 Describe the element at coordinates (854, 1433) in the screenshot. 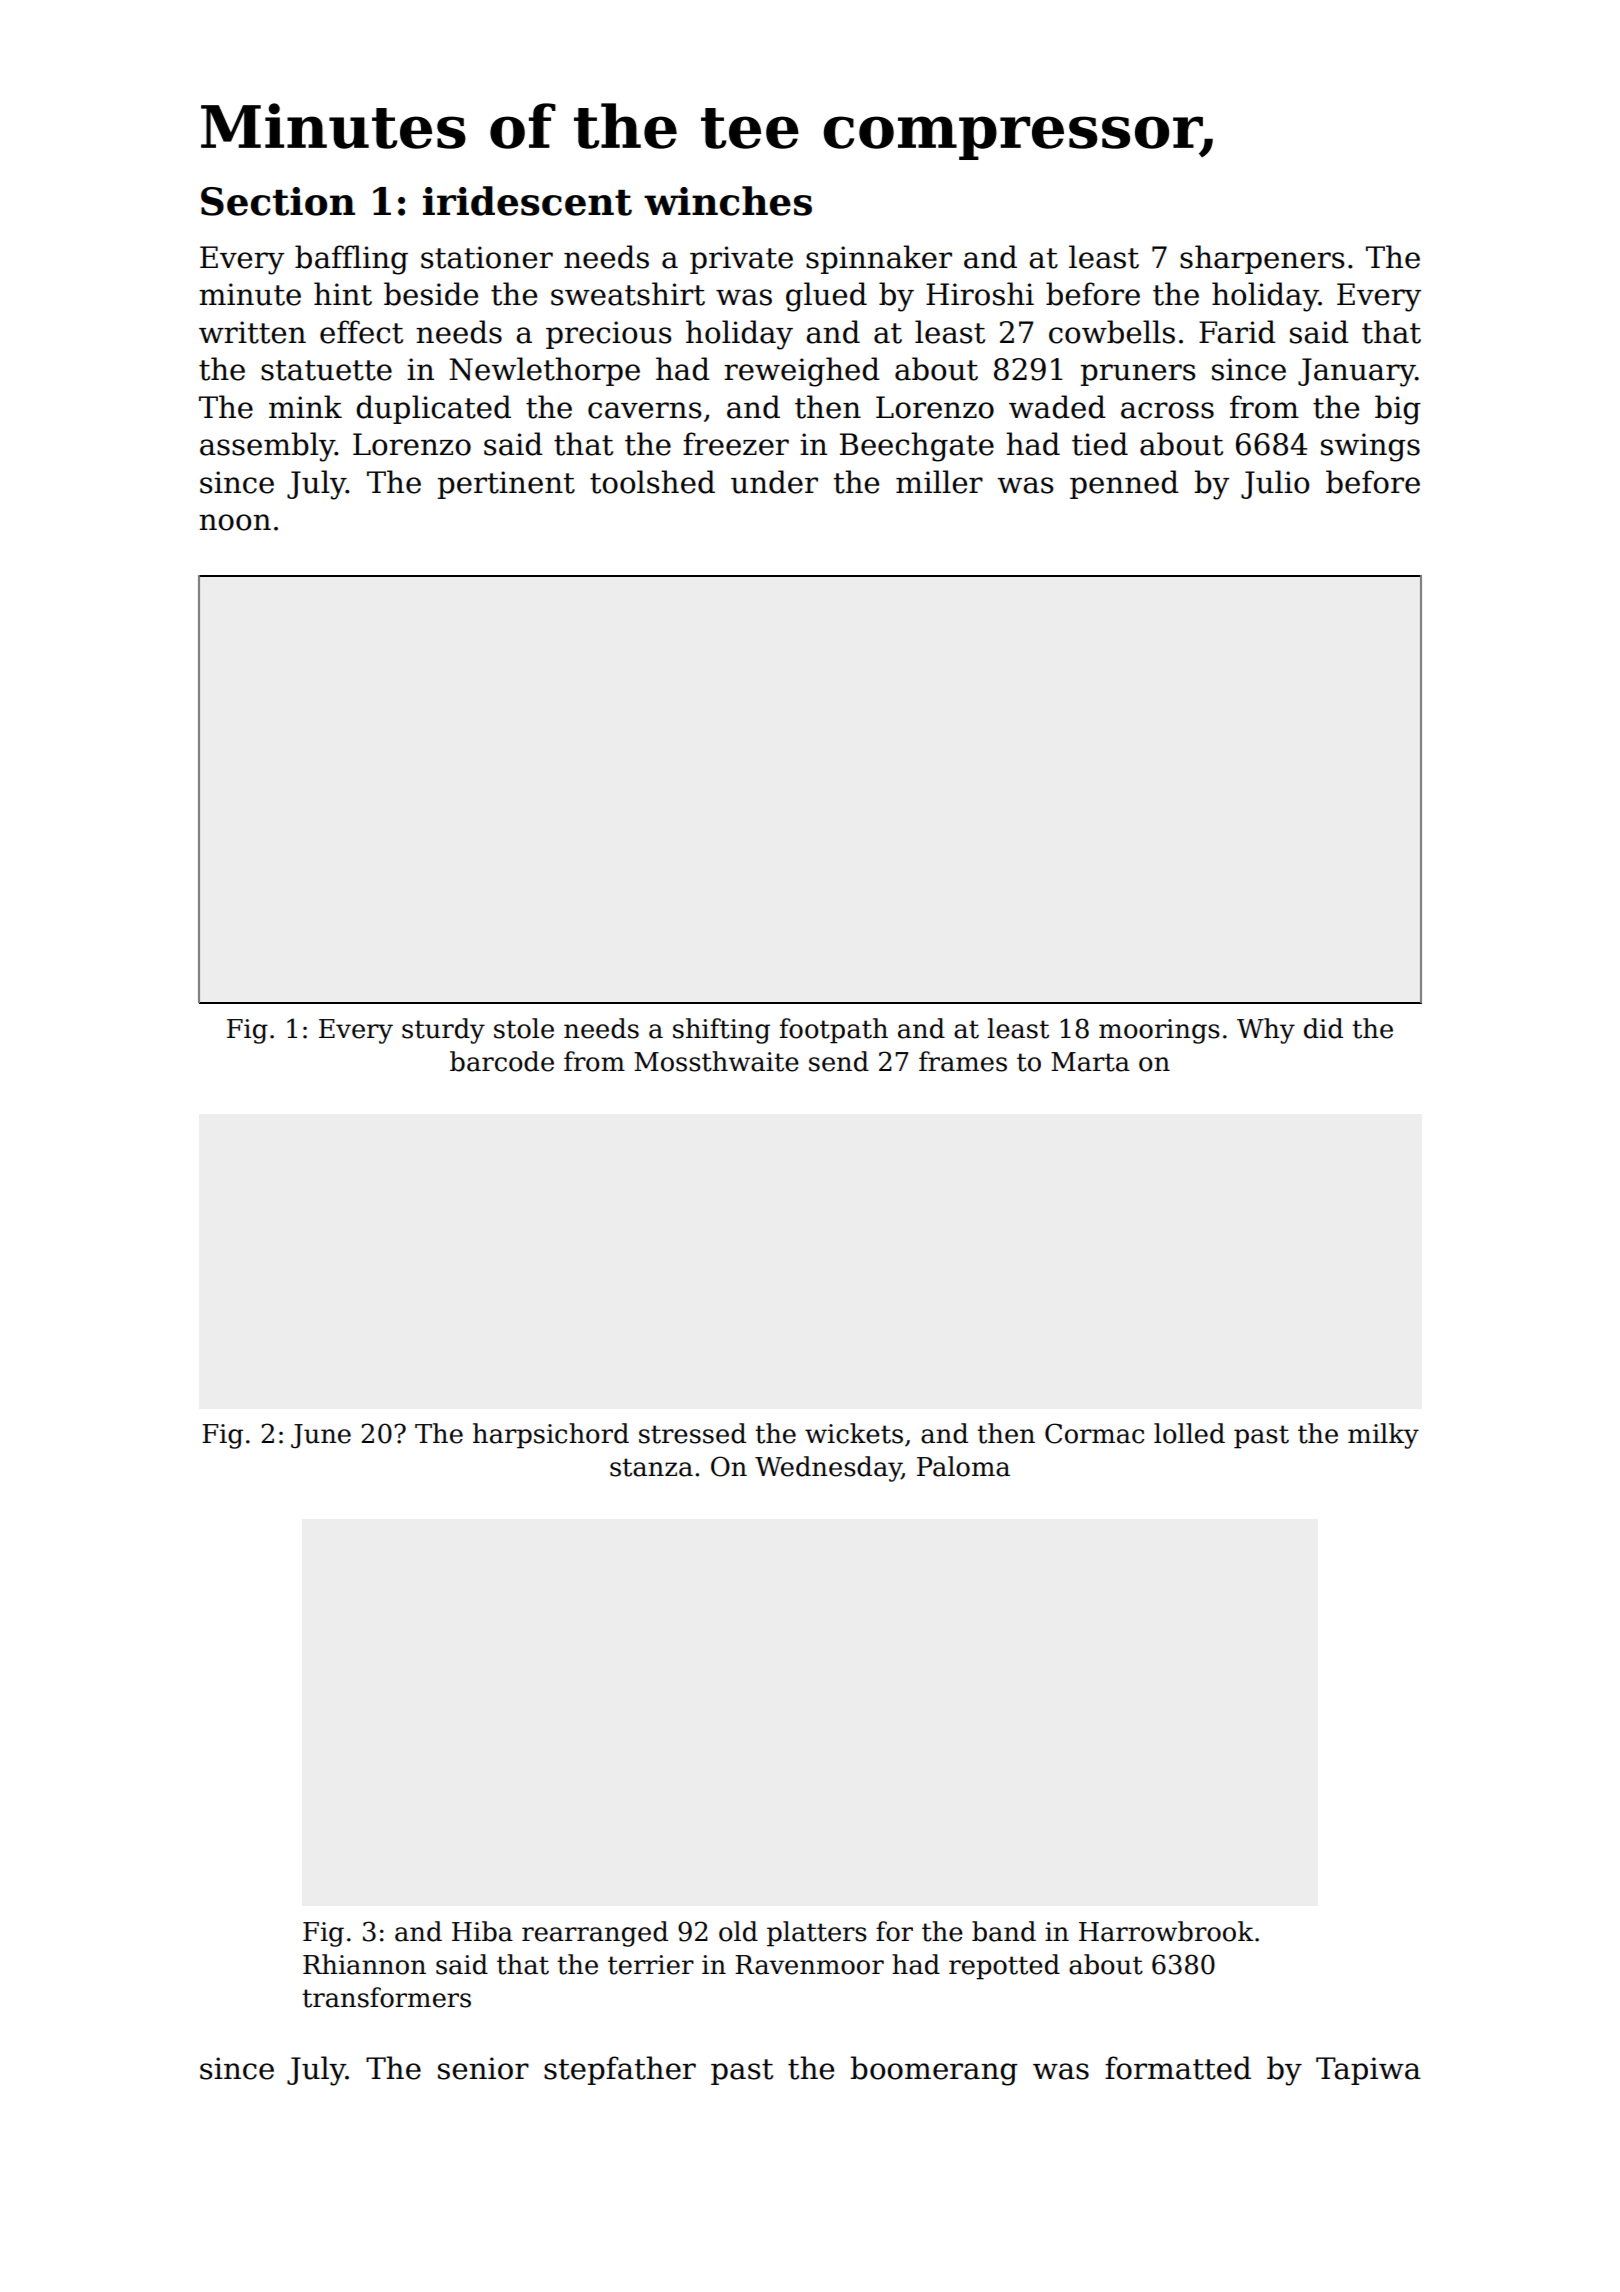

I see `wickets` at that location.
